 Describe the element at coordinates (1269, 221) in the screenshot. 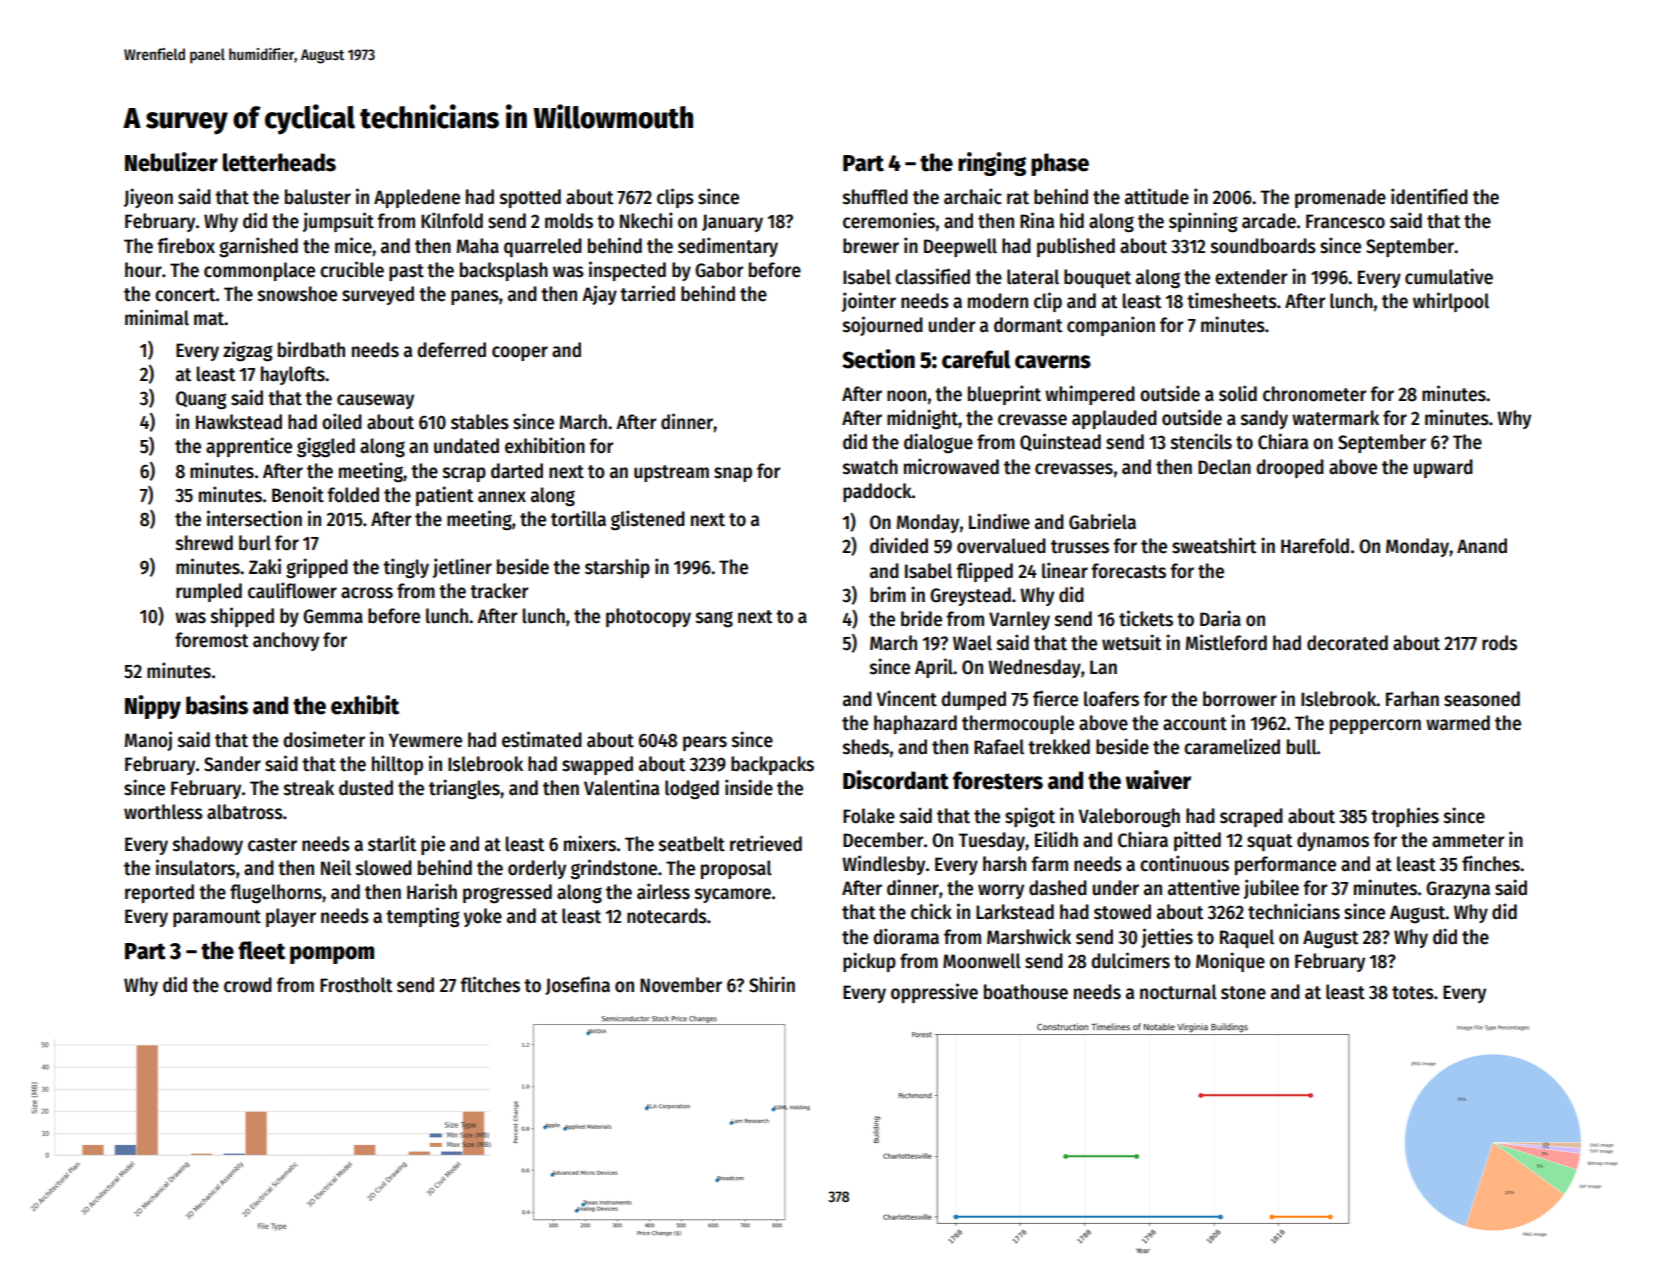

I see `arcade` at that location.
